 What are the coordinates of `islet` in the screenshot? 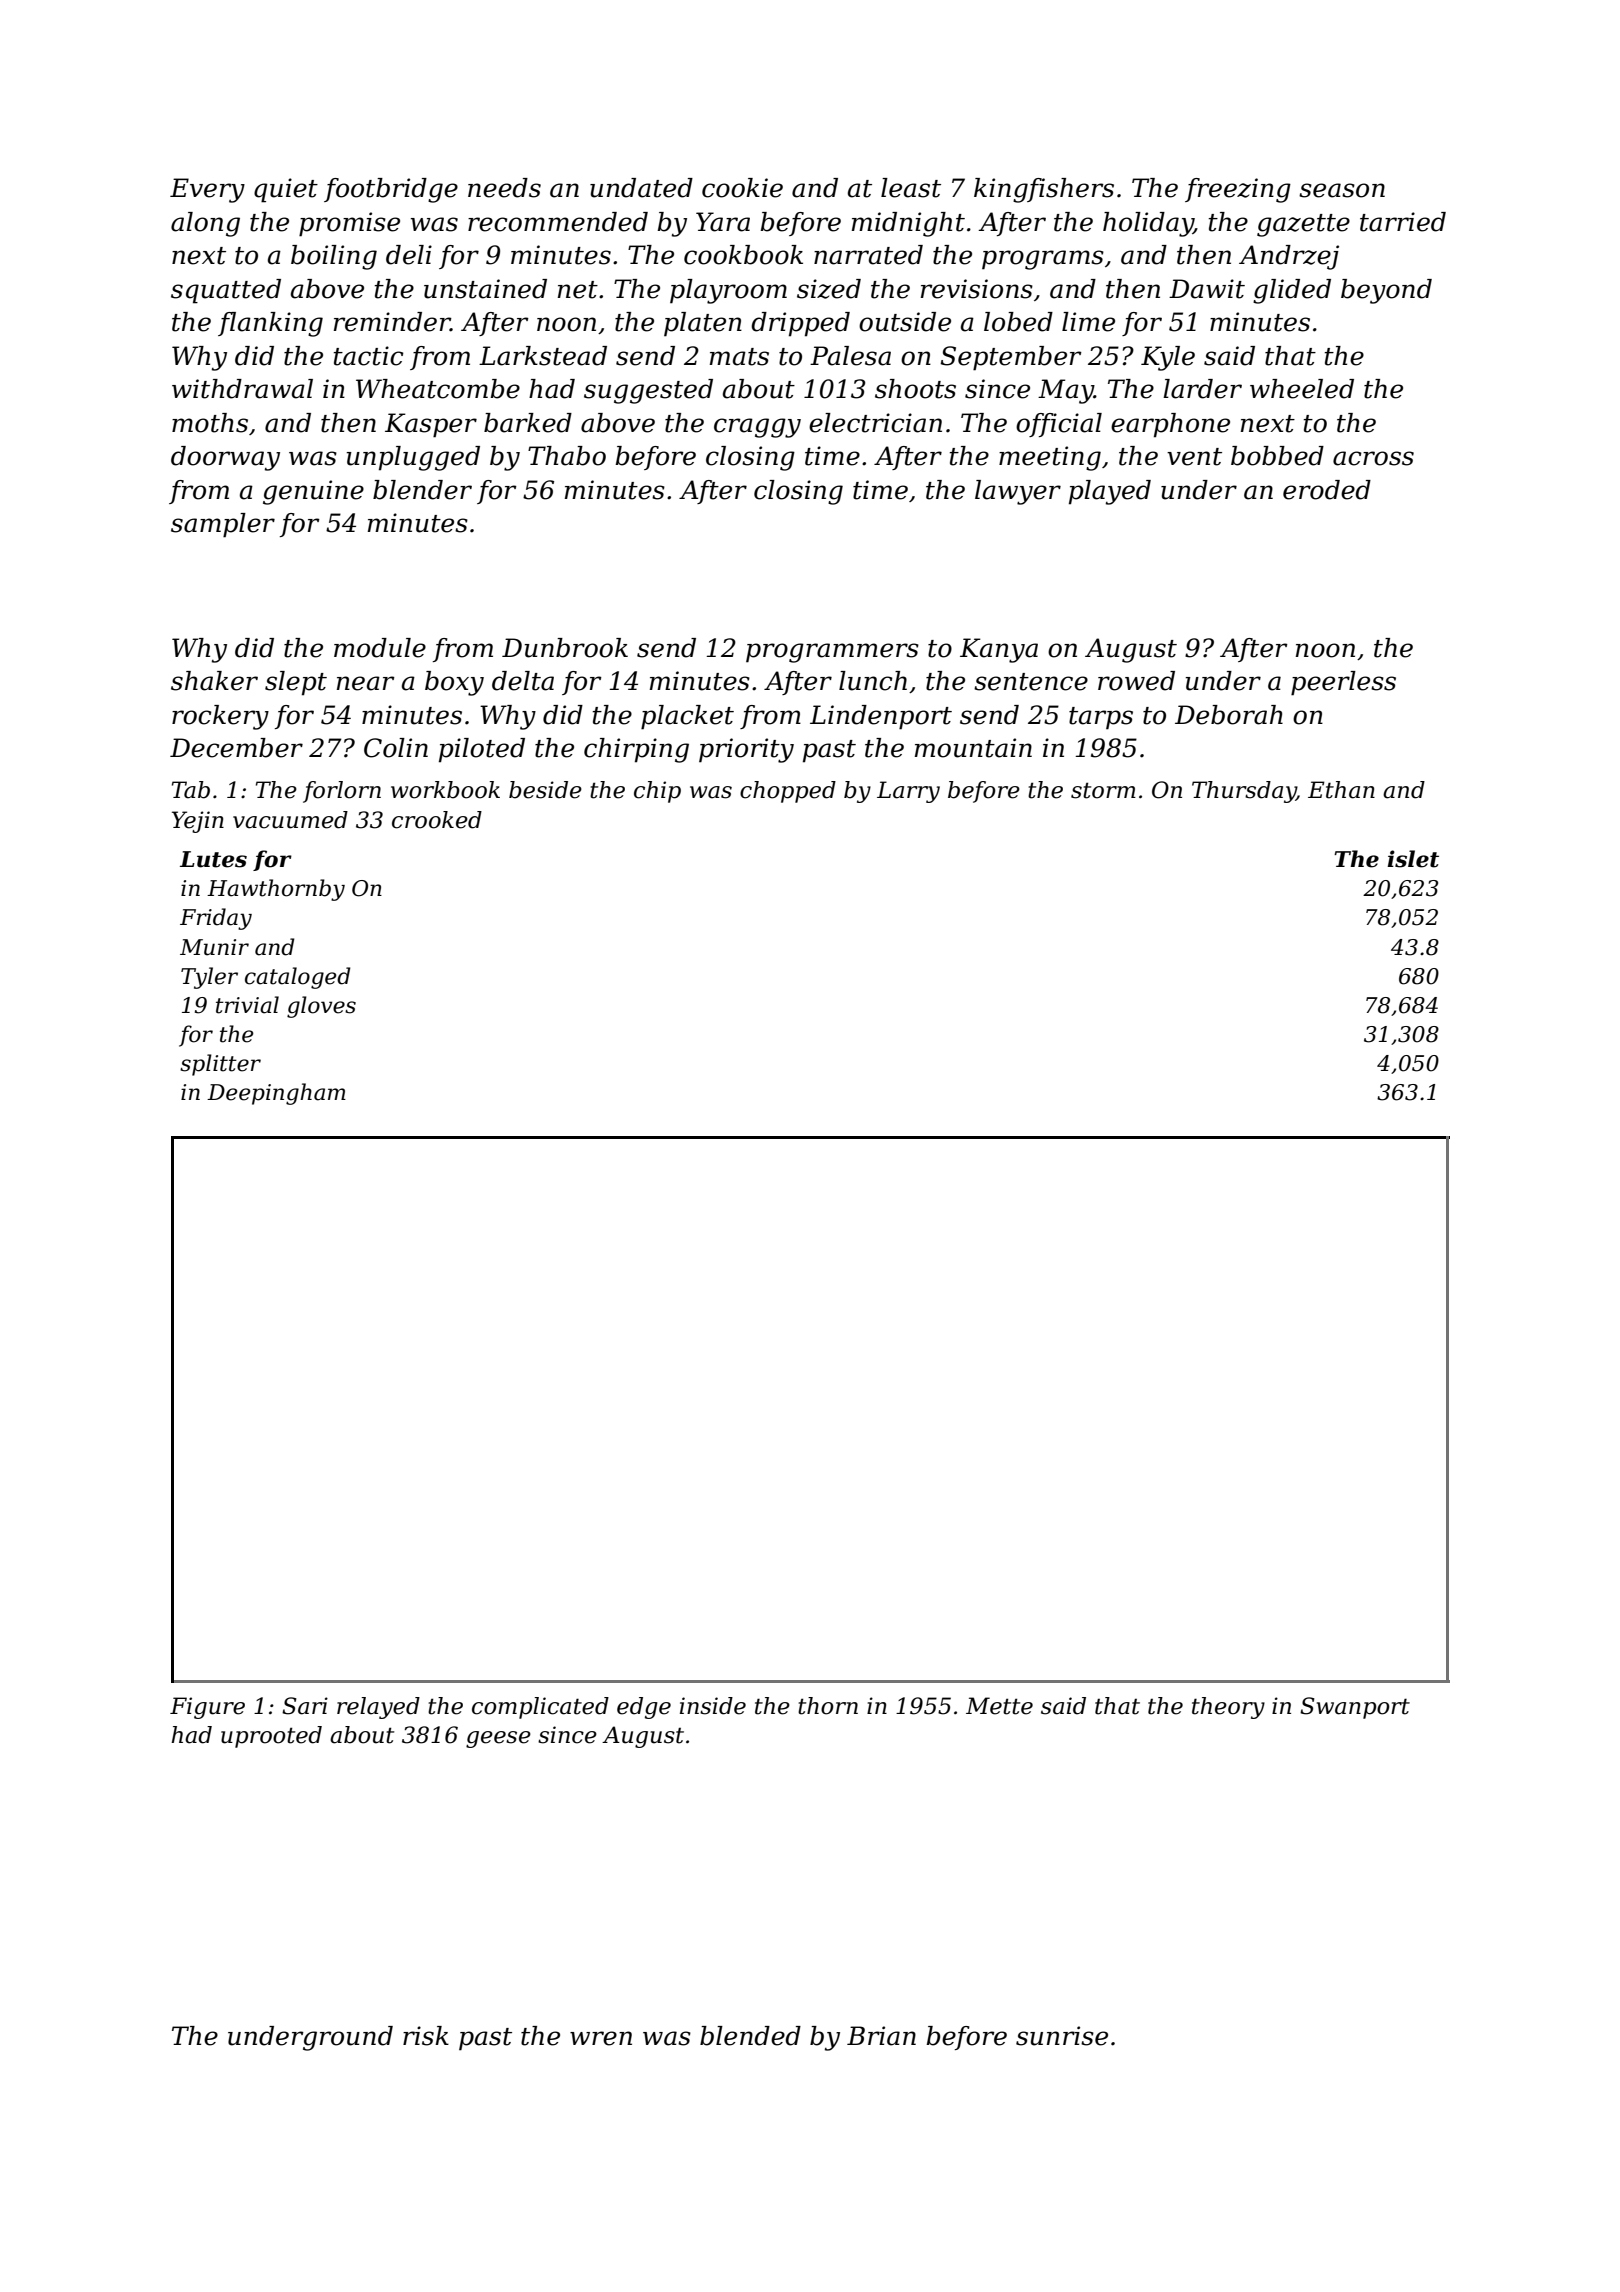 It's located at (1413, 859).
